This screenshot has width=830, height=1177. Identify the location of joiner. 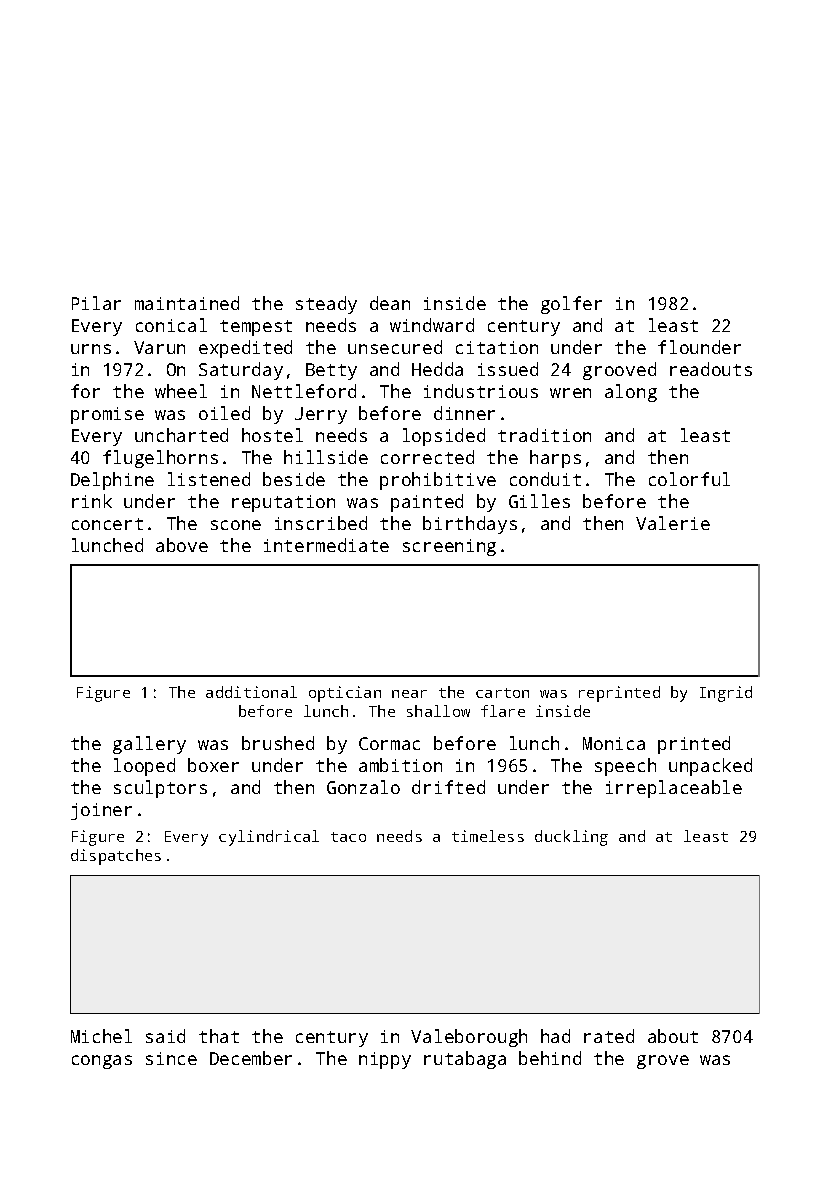
(101, 811).
